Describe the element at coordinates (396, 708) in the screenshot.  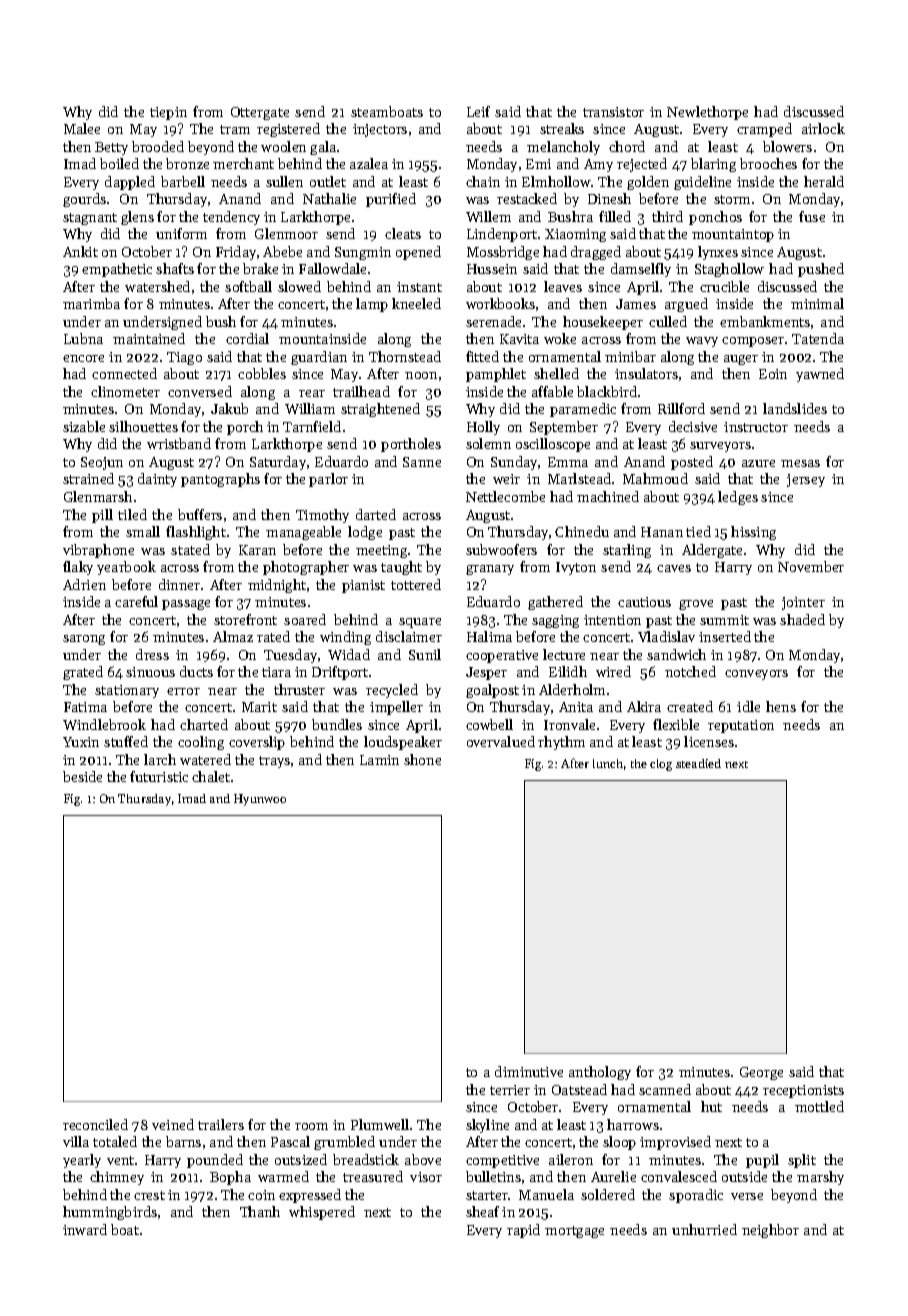
I see `impeller` at that location.
